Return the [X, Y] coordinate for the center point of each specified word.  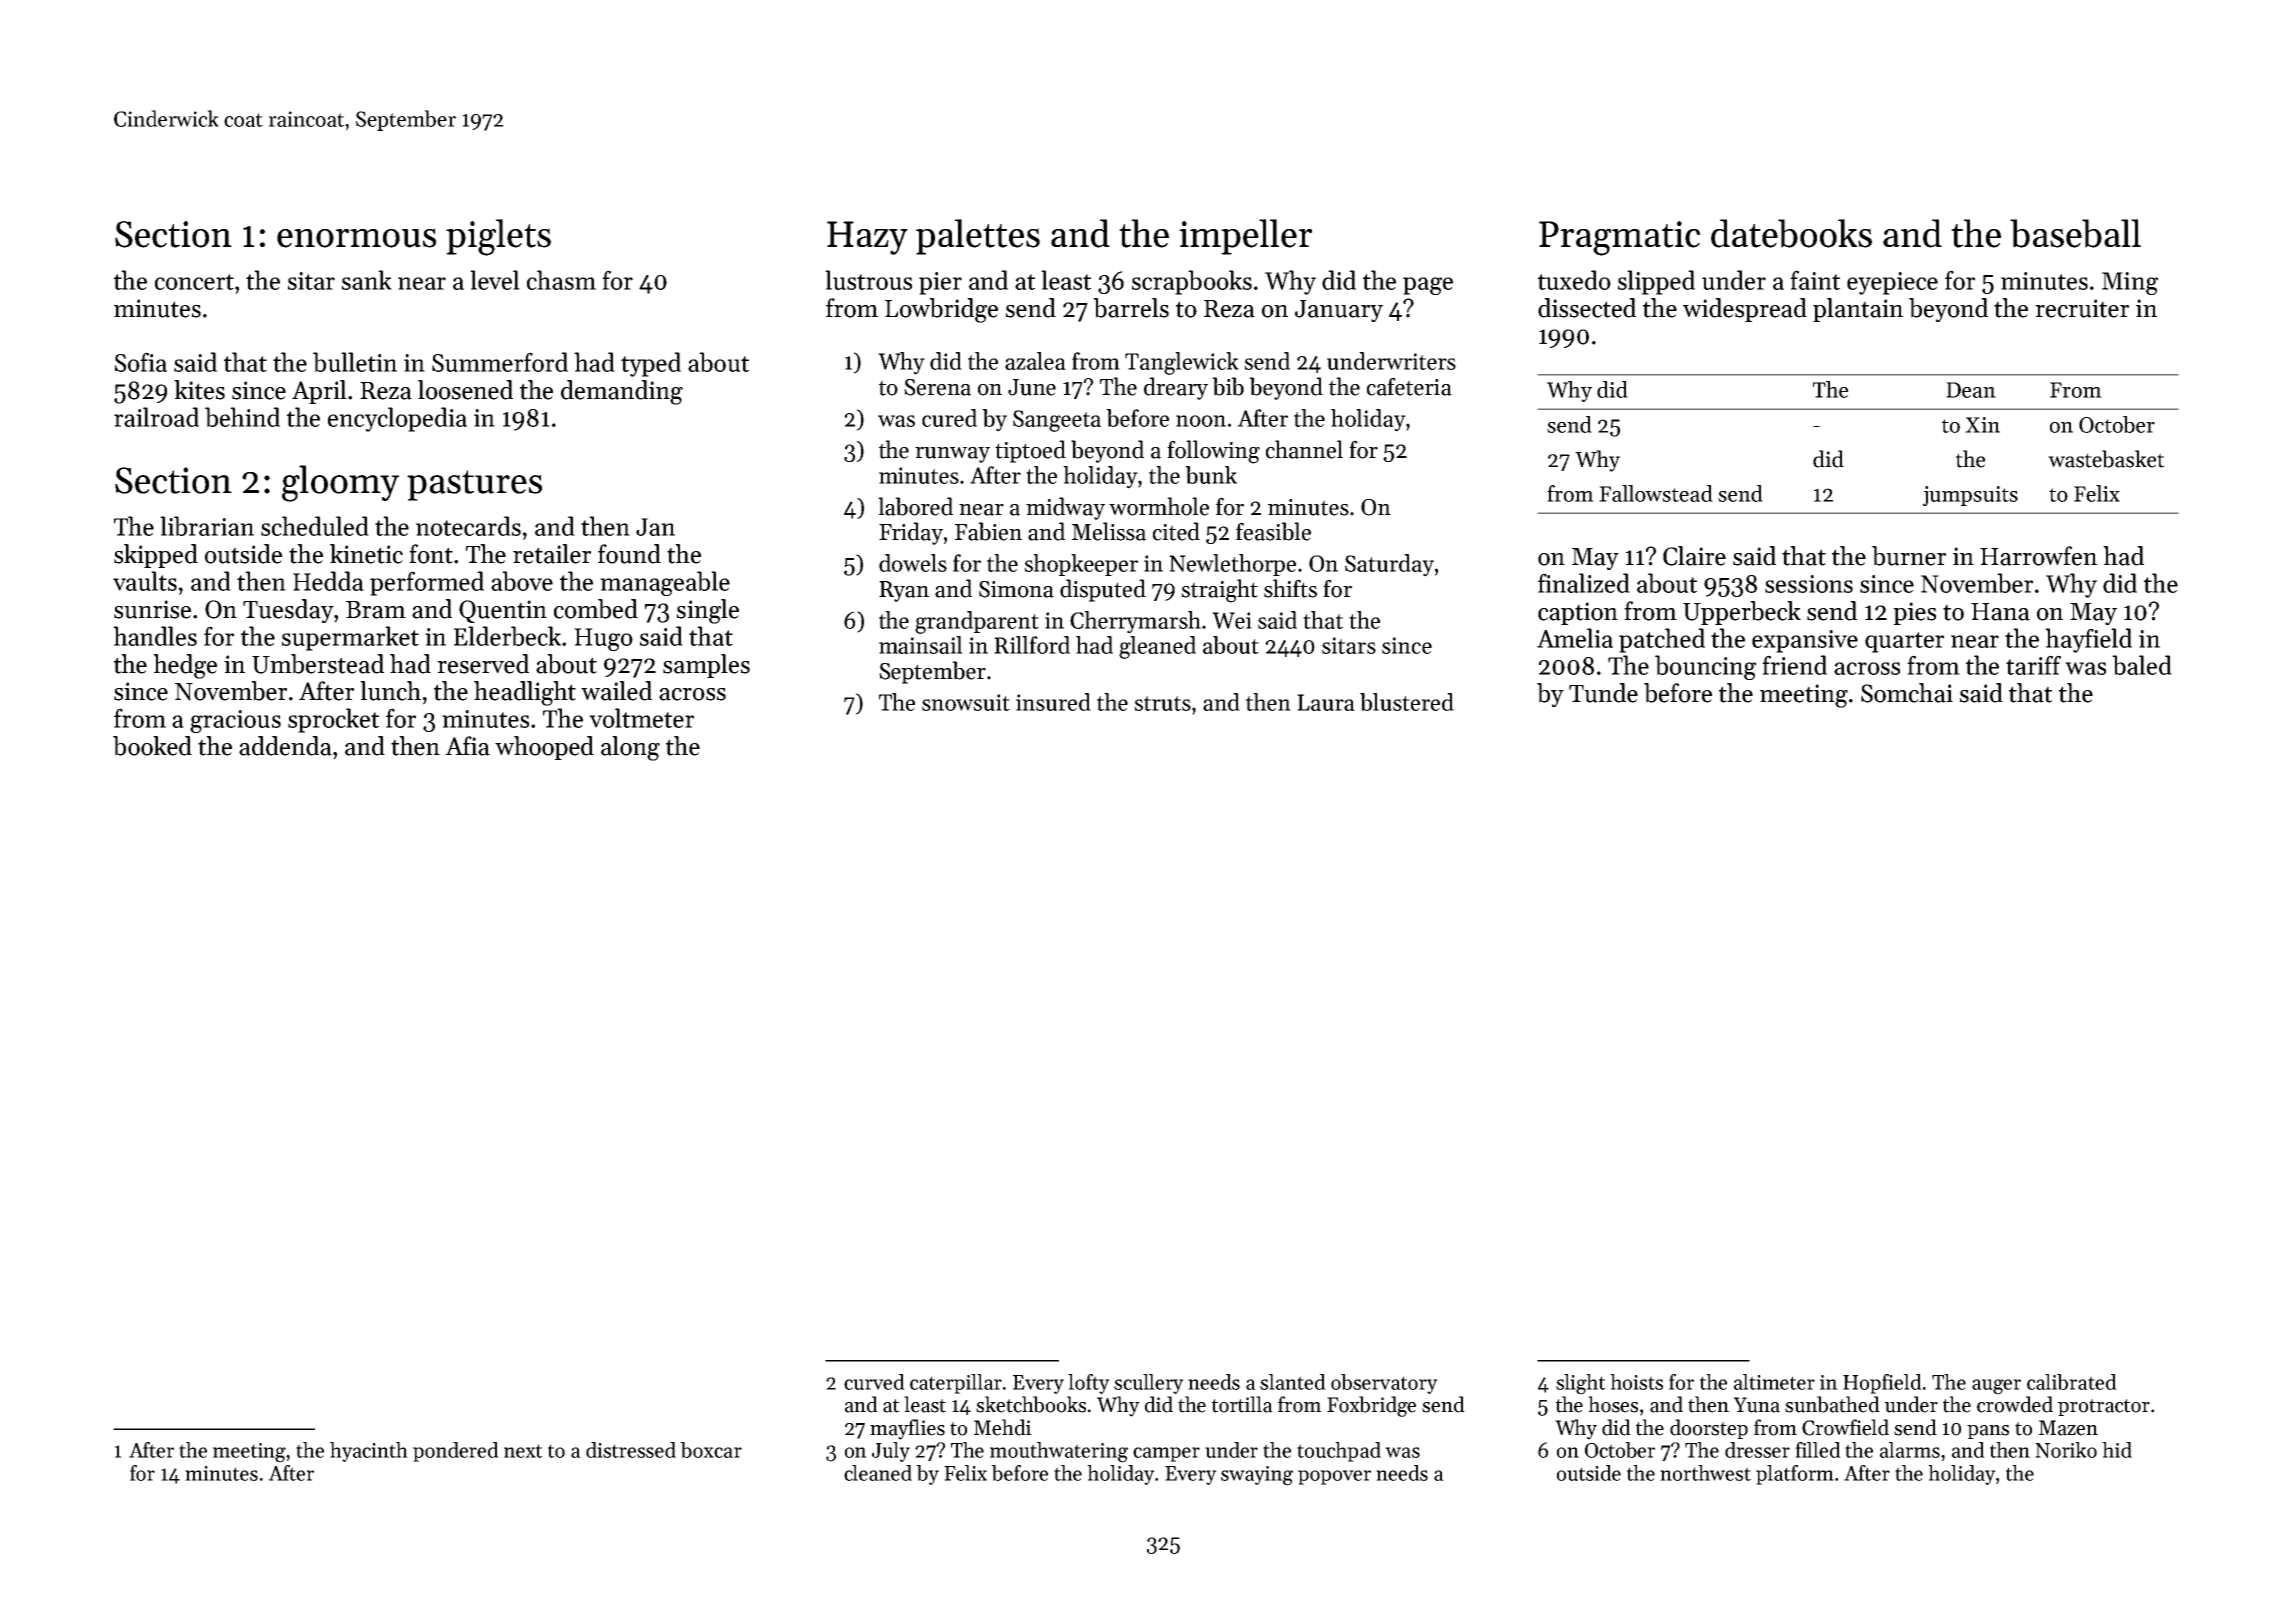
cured [949, 418]
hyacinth [369, 1452]
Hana [2000, 612]
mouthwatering [1059, 1452]
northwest [1705, 1473]
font [431, 554]
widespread [1745, 310]
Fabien [988, 531]
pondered [456, 1452]
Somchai [1907, 693]
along [630, 748]
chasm [561, 280]
